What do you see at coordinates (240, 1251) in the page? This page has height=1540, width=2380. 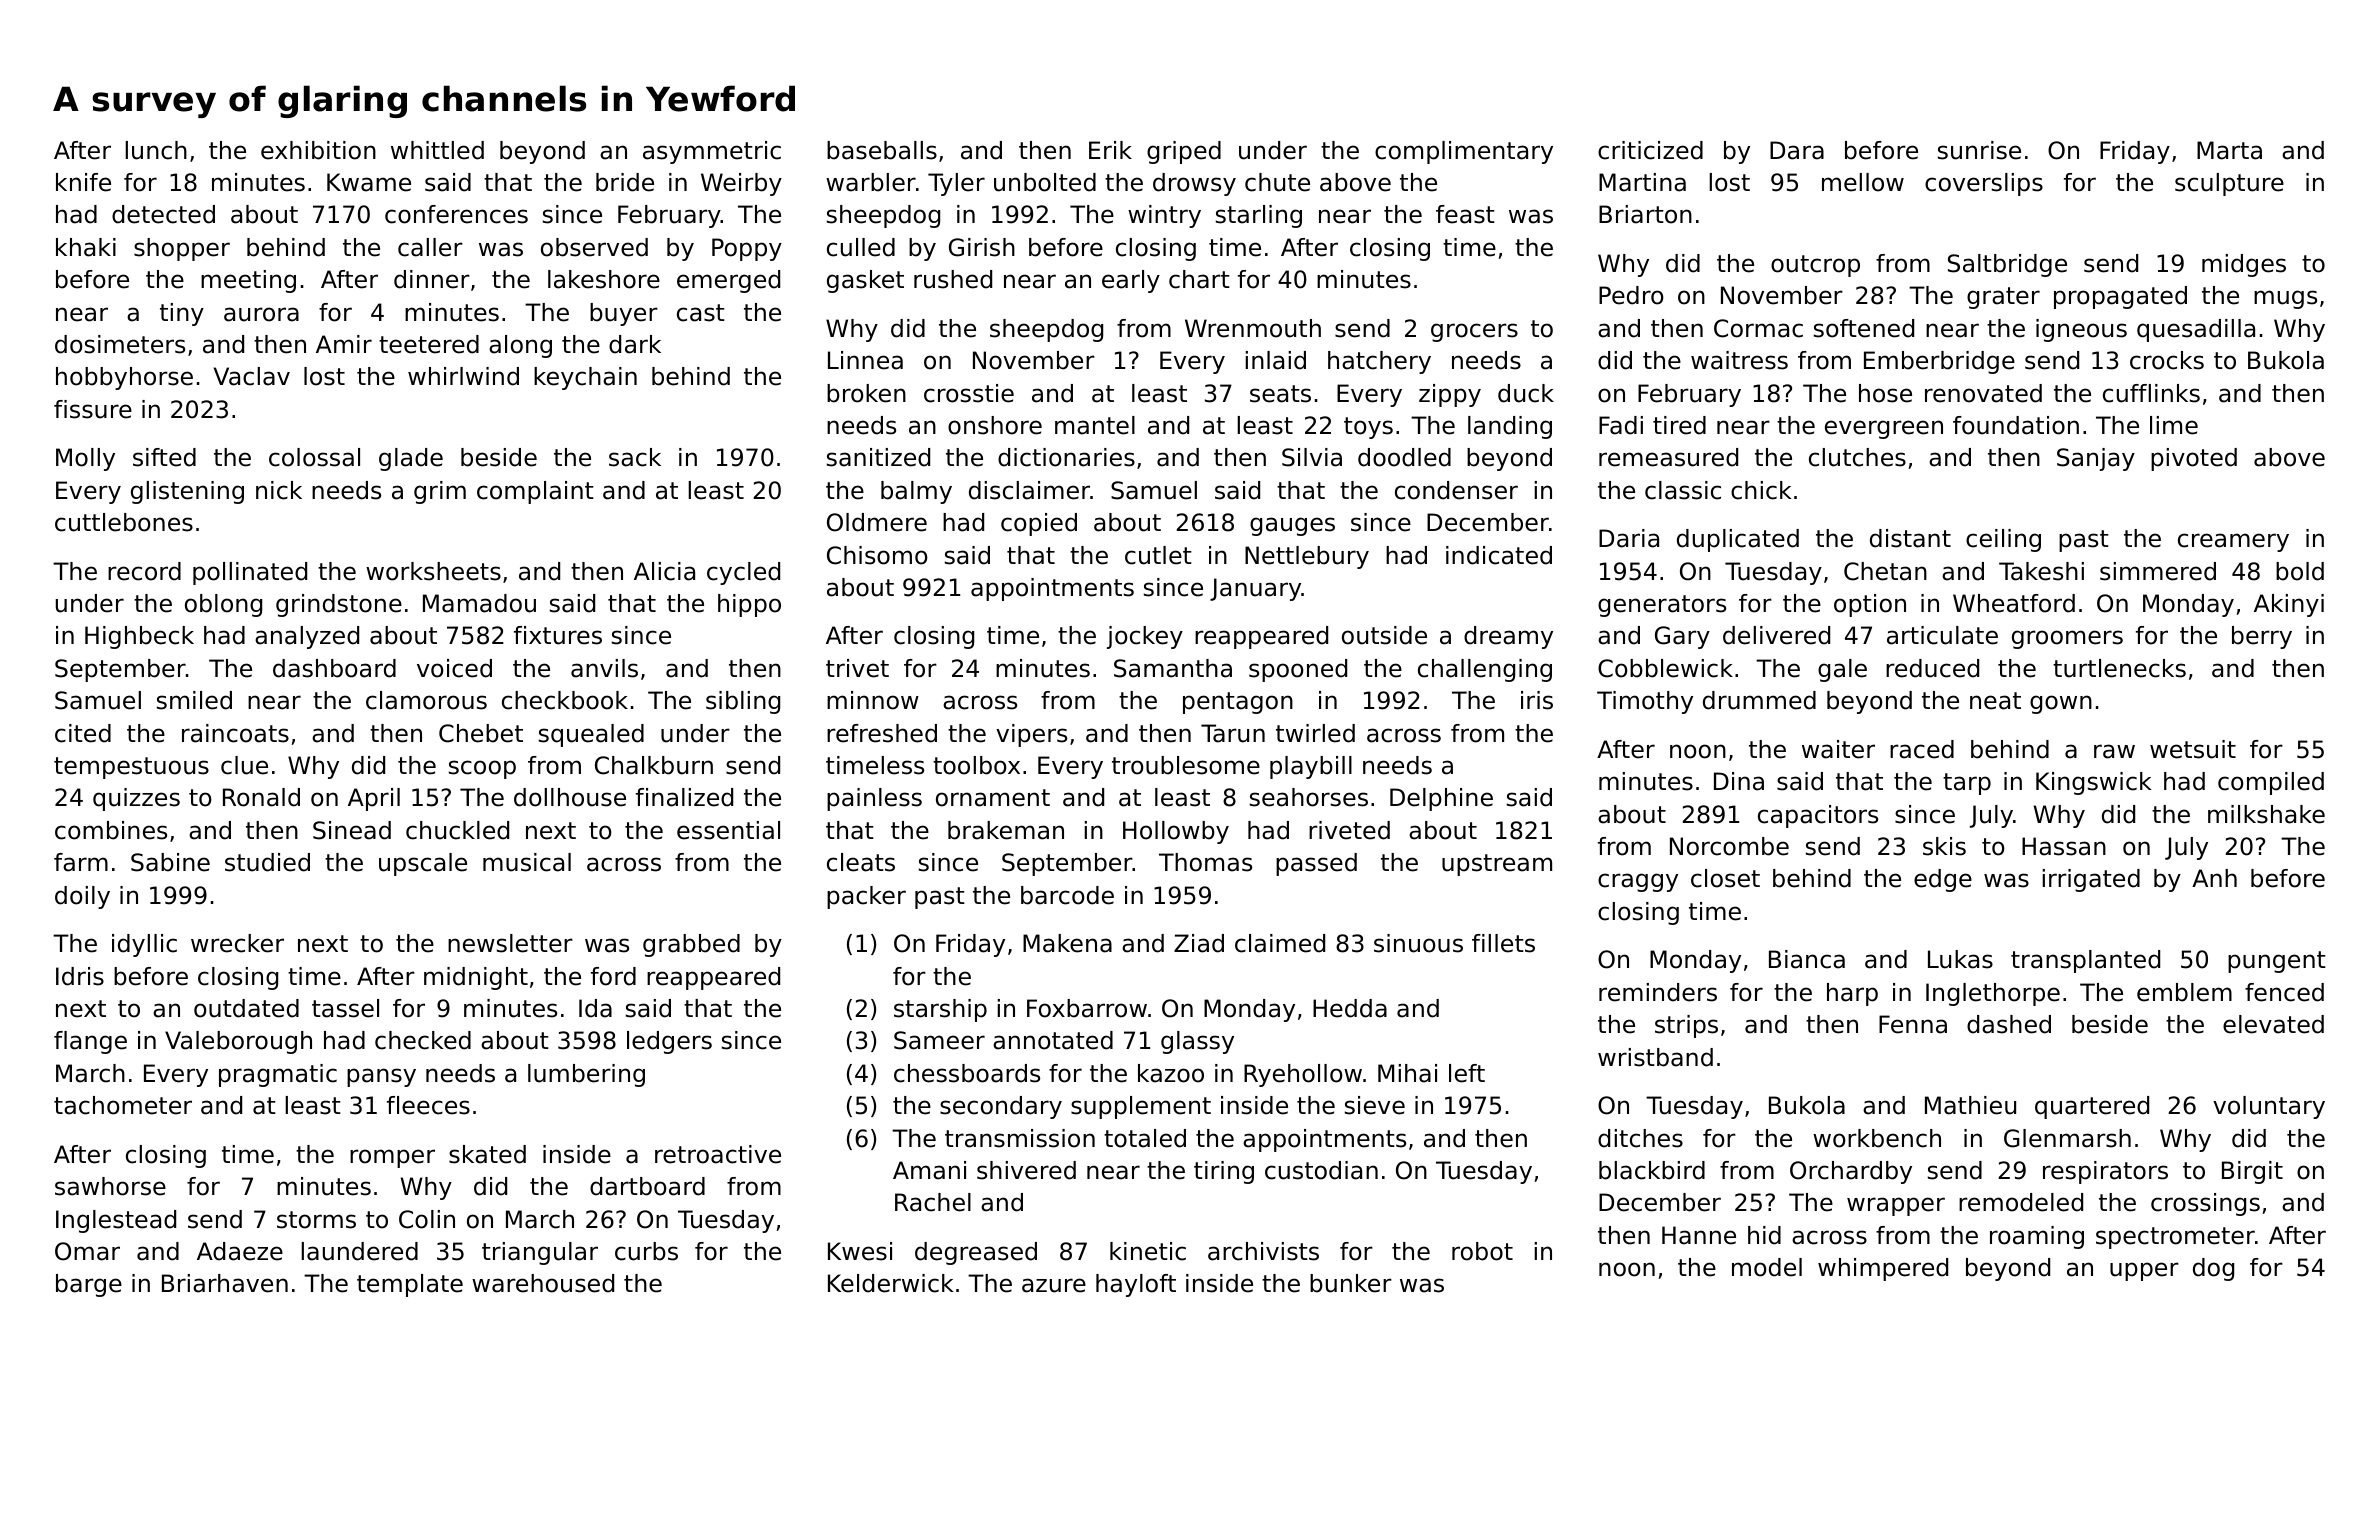 I see `Adaeze` at bounding box center [240, 1251].
